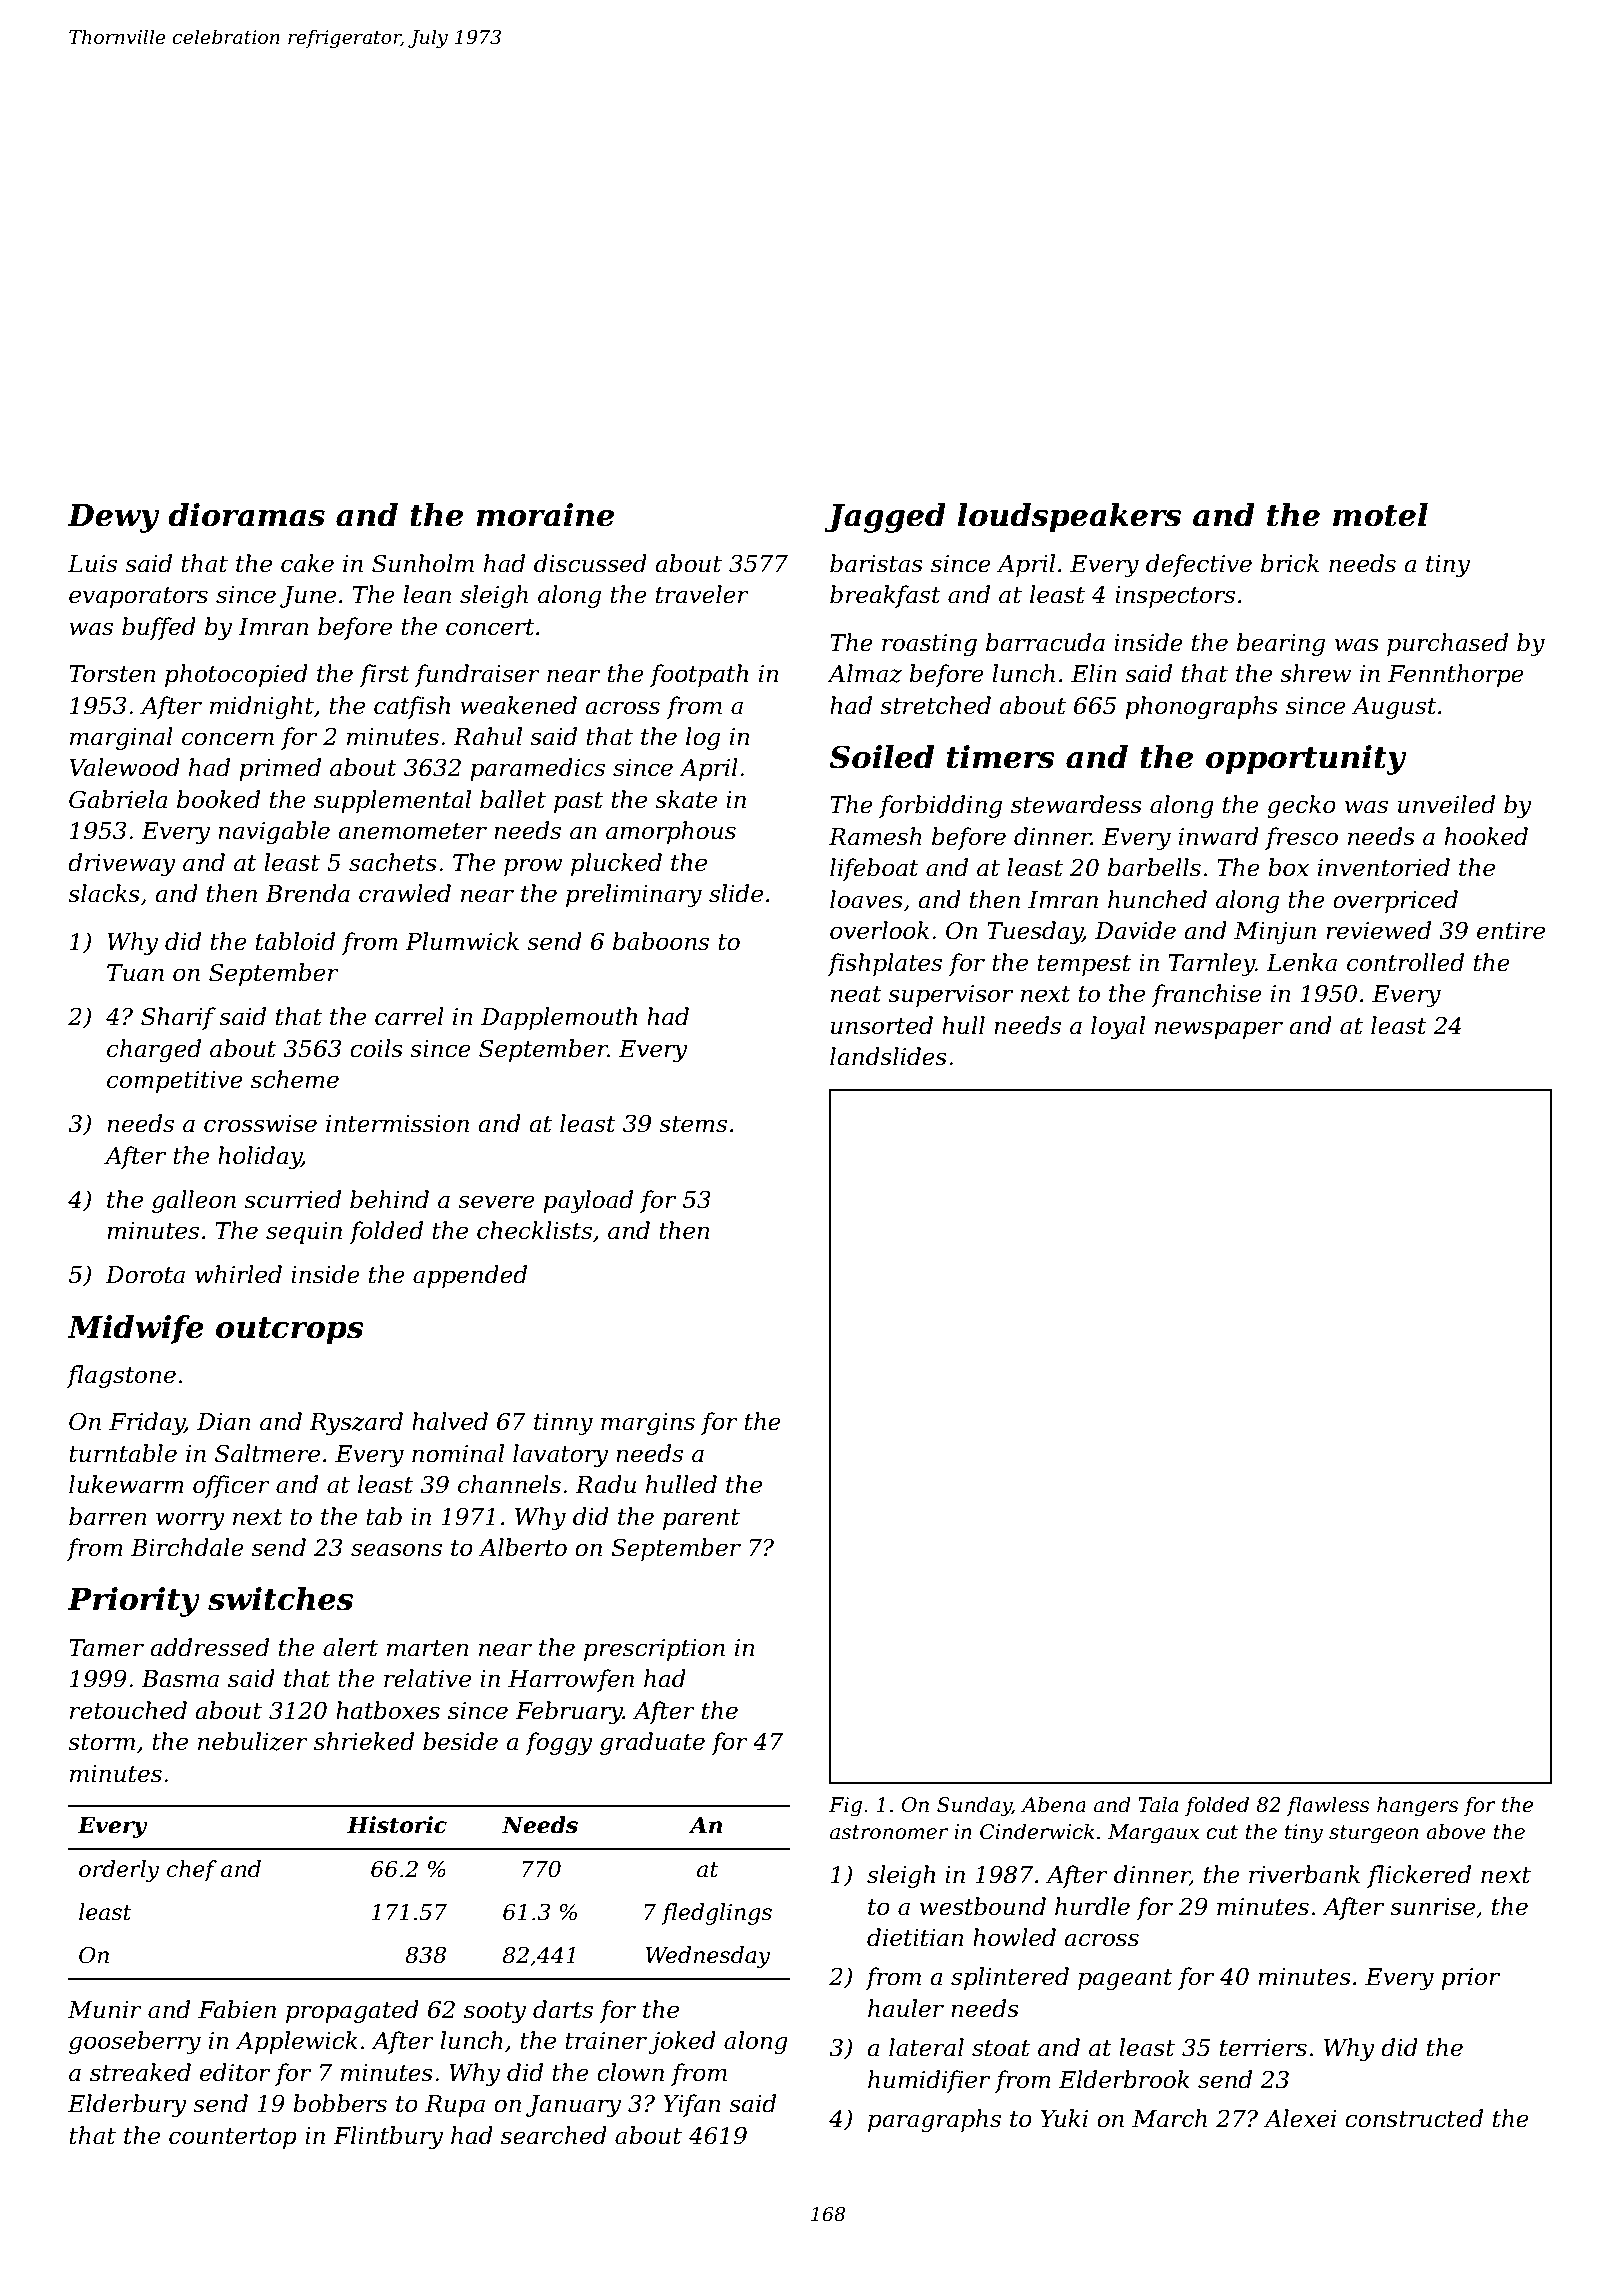 Image resolution: width=1620 pixels, height=2292 pixels. I want to click on Cinderwick, so click(1037, 1831).
